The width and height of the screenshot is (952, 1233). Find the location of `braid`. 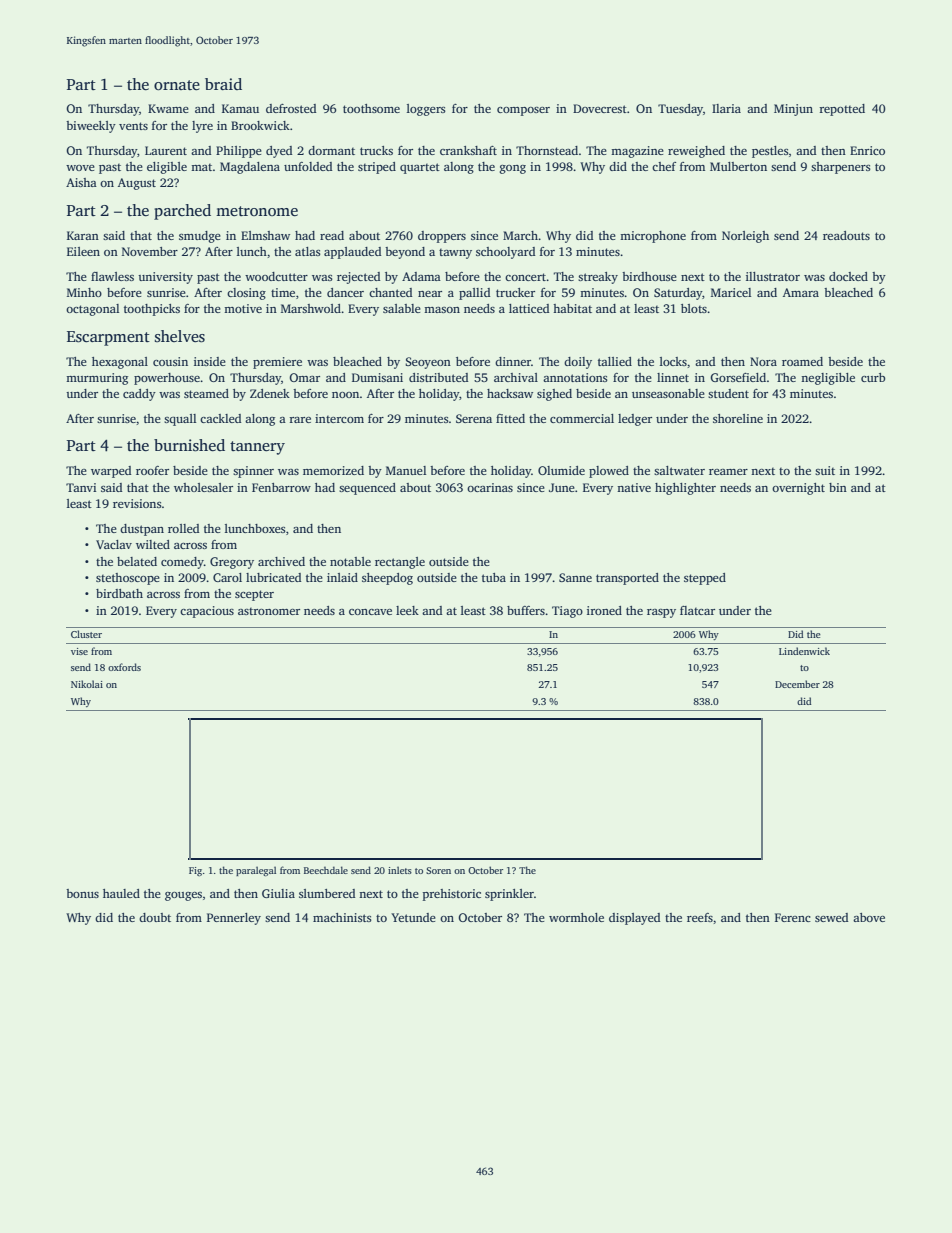

braid is located at coordinates (223, 84).
